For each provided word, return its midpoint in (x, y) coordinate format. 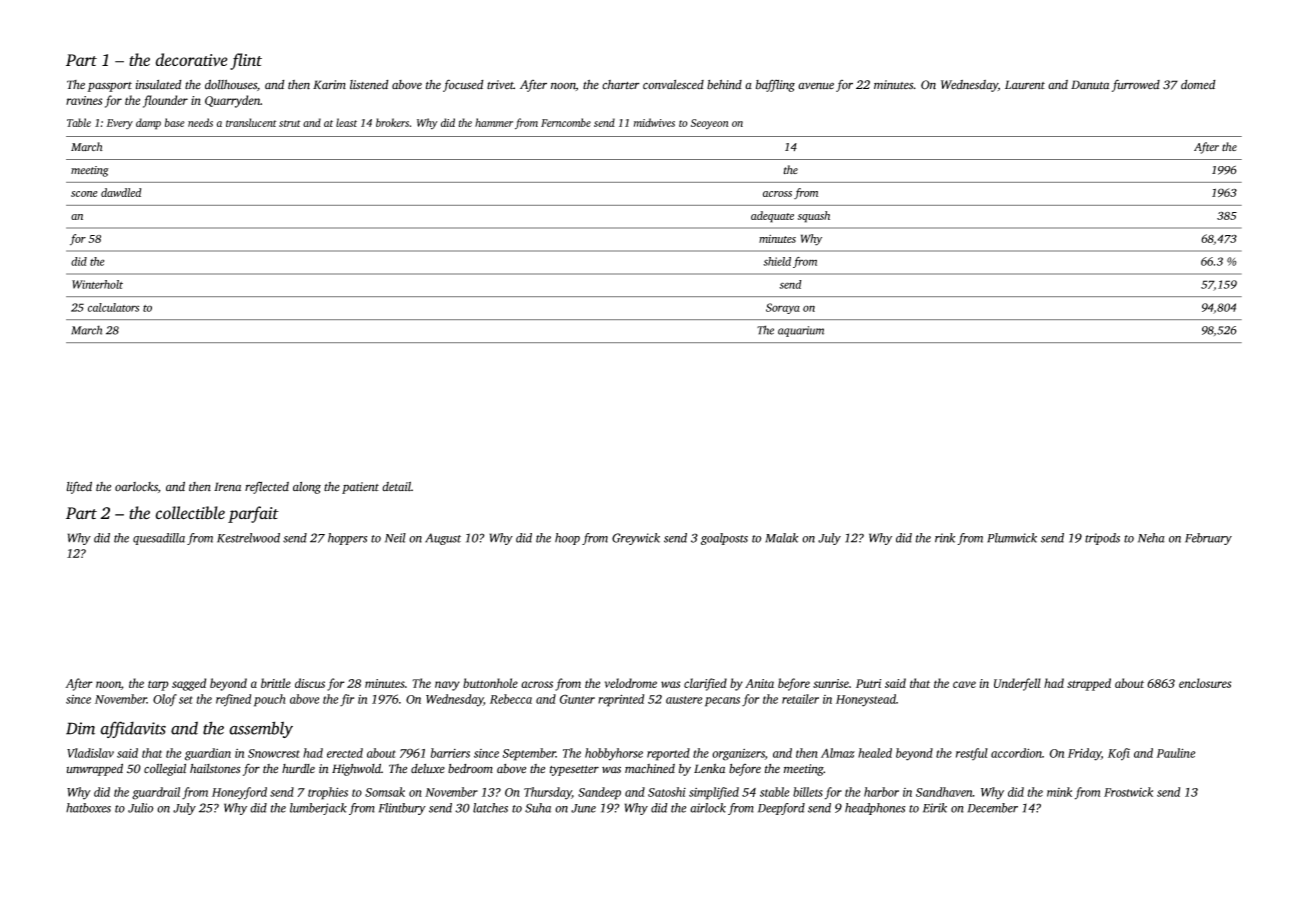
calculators (113, 307)
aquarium (801, 331)
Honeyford (239, 793)
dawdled (121, 192)
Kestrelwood (248, 538)
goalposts (724, 539)
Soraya (783, 308)
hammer (494, 122)
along (307, 488)
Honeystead (866, 700)
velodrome (631, 683)
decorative (192, 59)
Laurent (1025, 85)
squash (814, 217)
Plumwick (1012, 538)
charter (621, 85)
